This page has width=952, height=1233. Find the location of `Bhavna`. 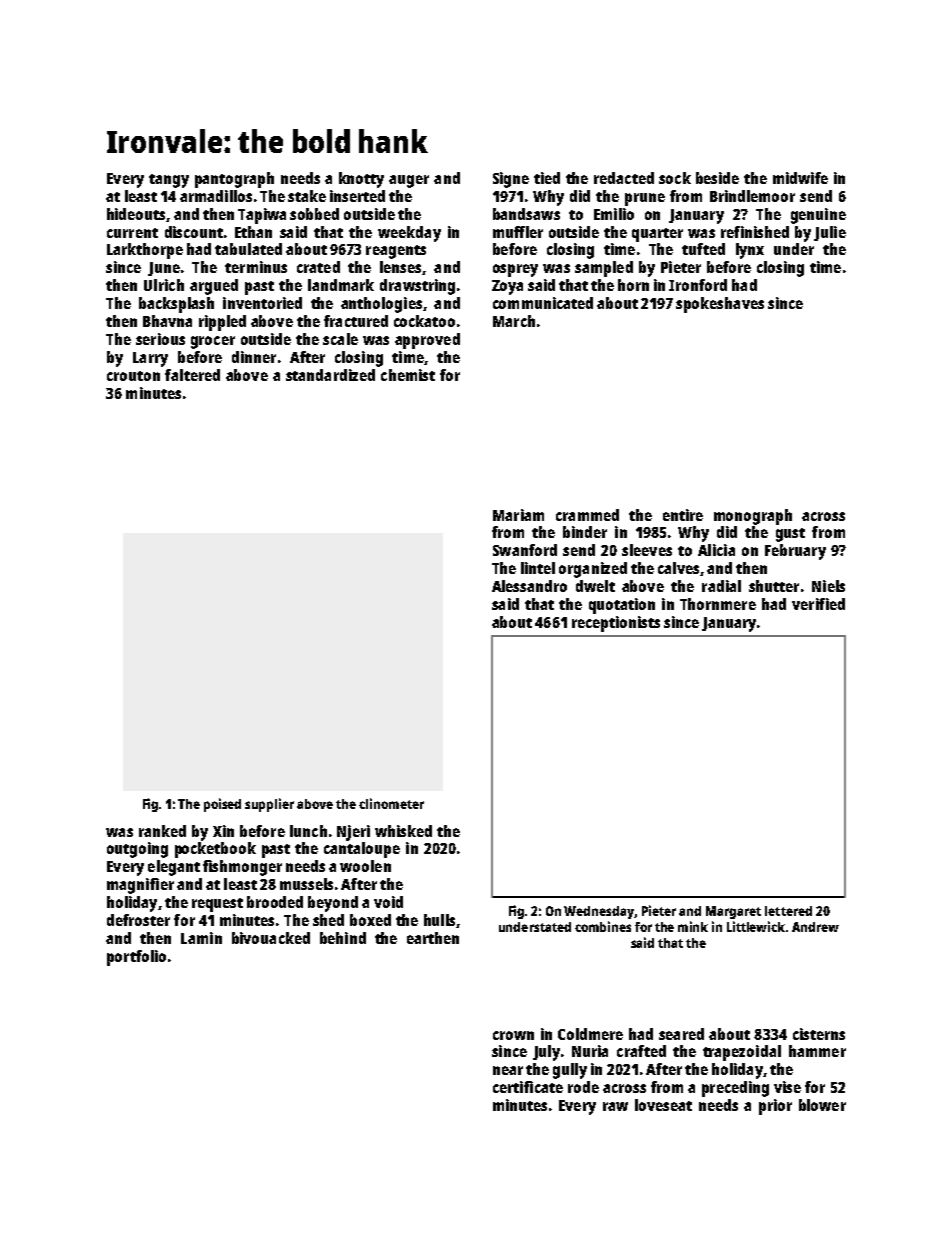

Bhavna is located at coordinates (167, 321).
